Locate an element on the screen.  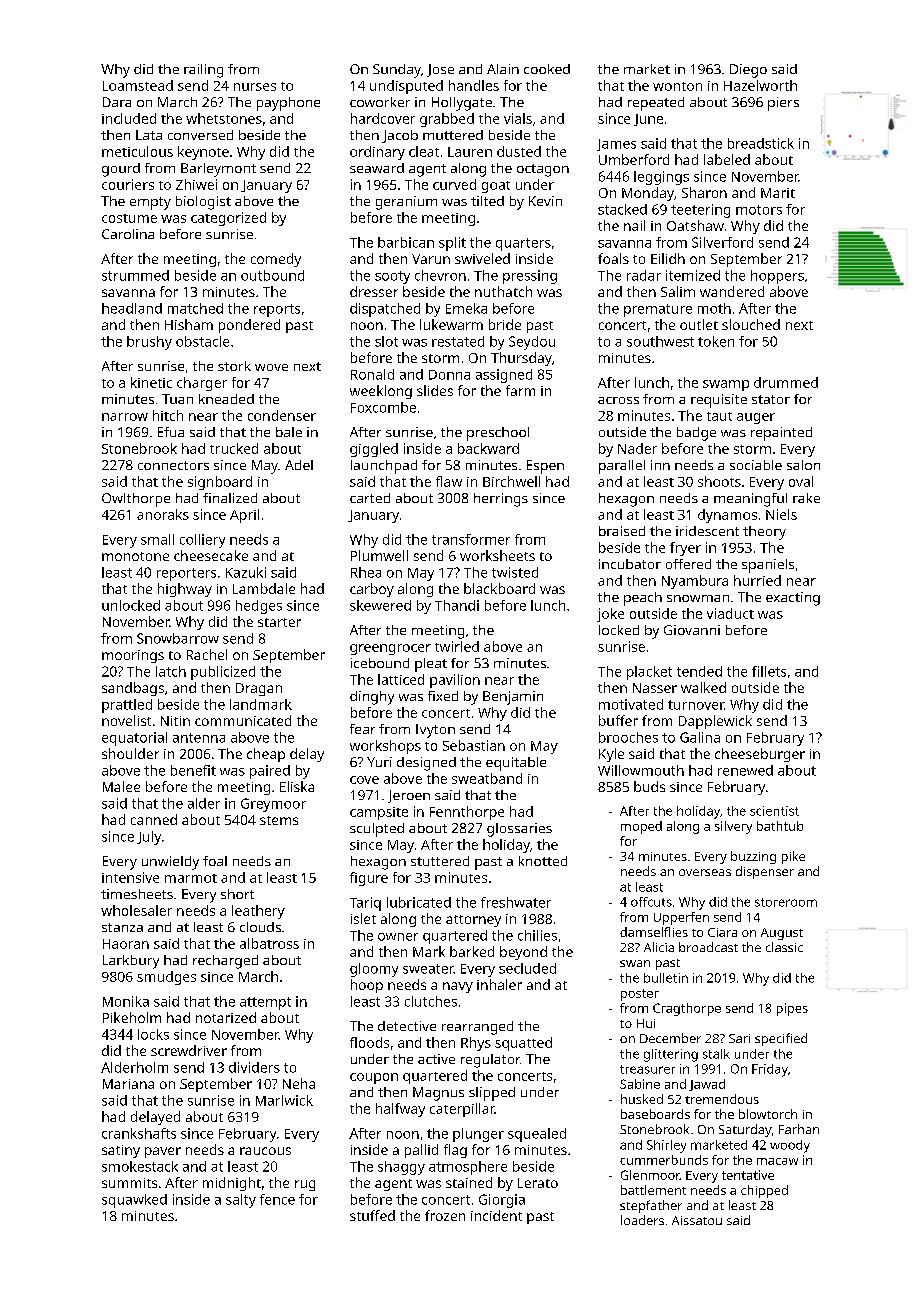
trucked is located at coordinates (234, 448).
